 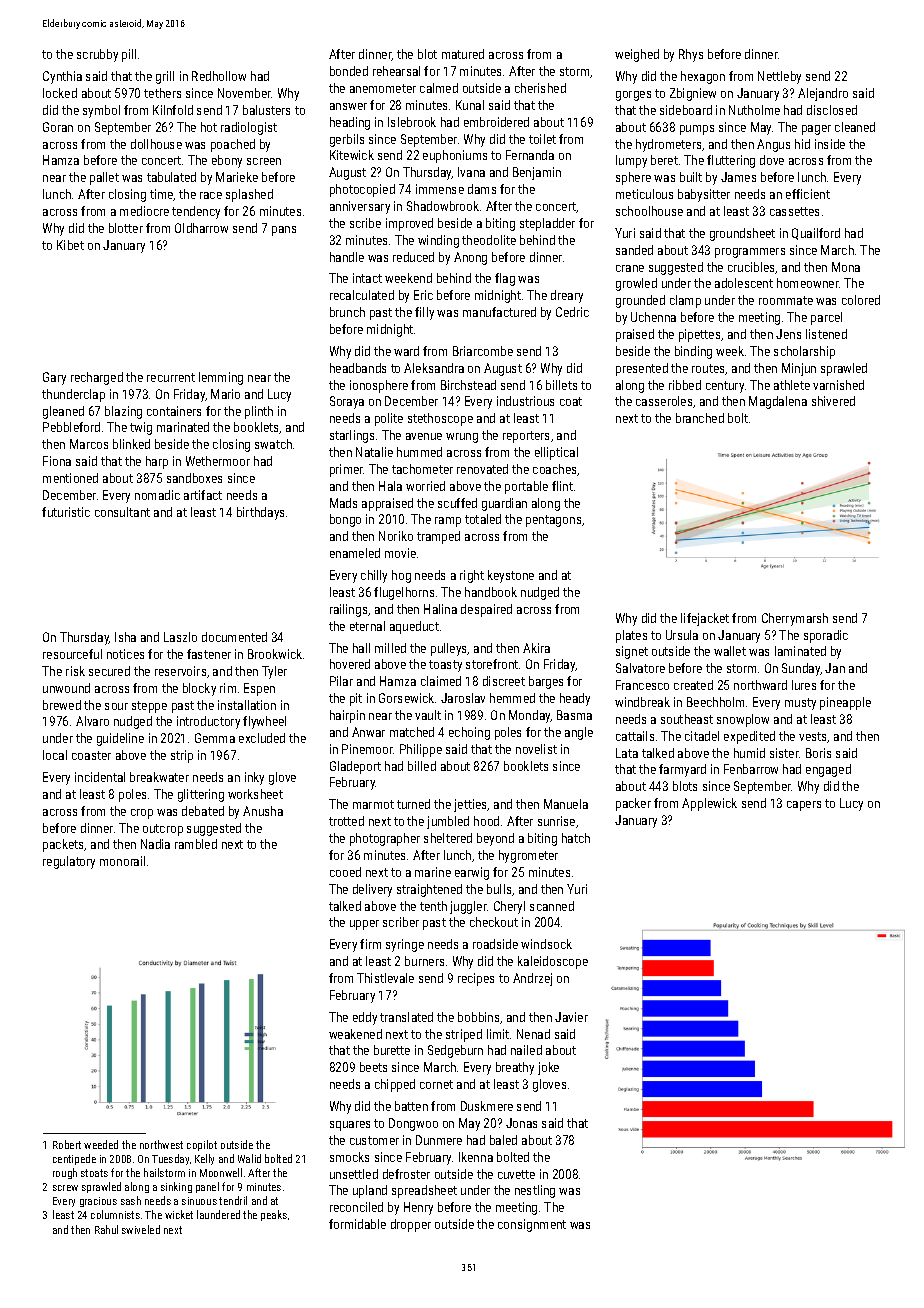 What do you see at coordinates (548, 1068) in the screenshot?
I see `joke` at bounding box center [548, 1068].
